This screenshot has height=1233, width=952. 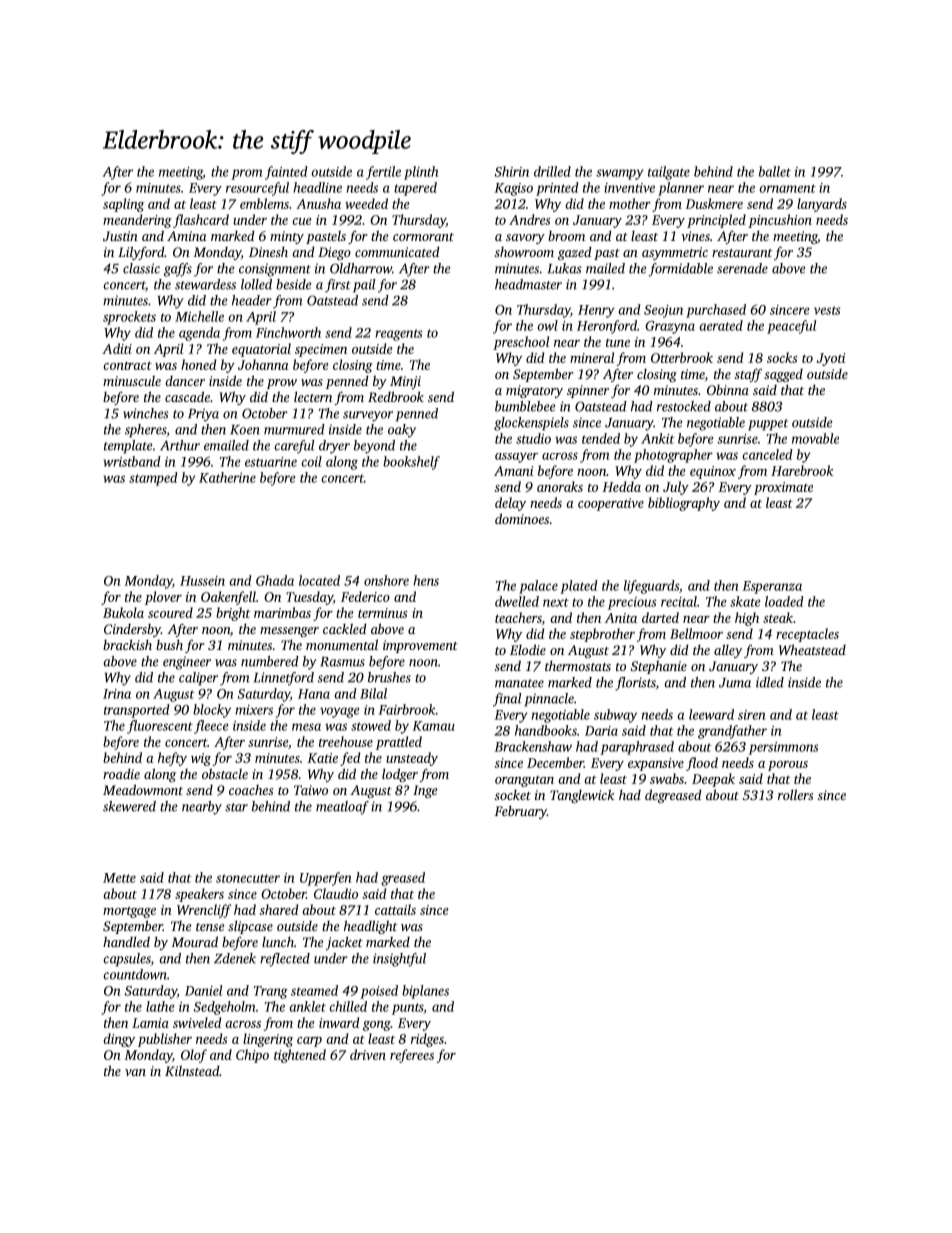 I want to click on Chipo, so click(x=252, y=1056).
